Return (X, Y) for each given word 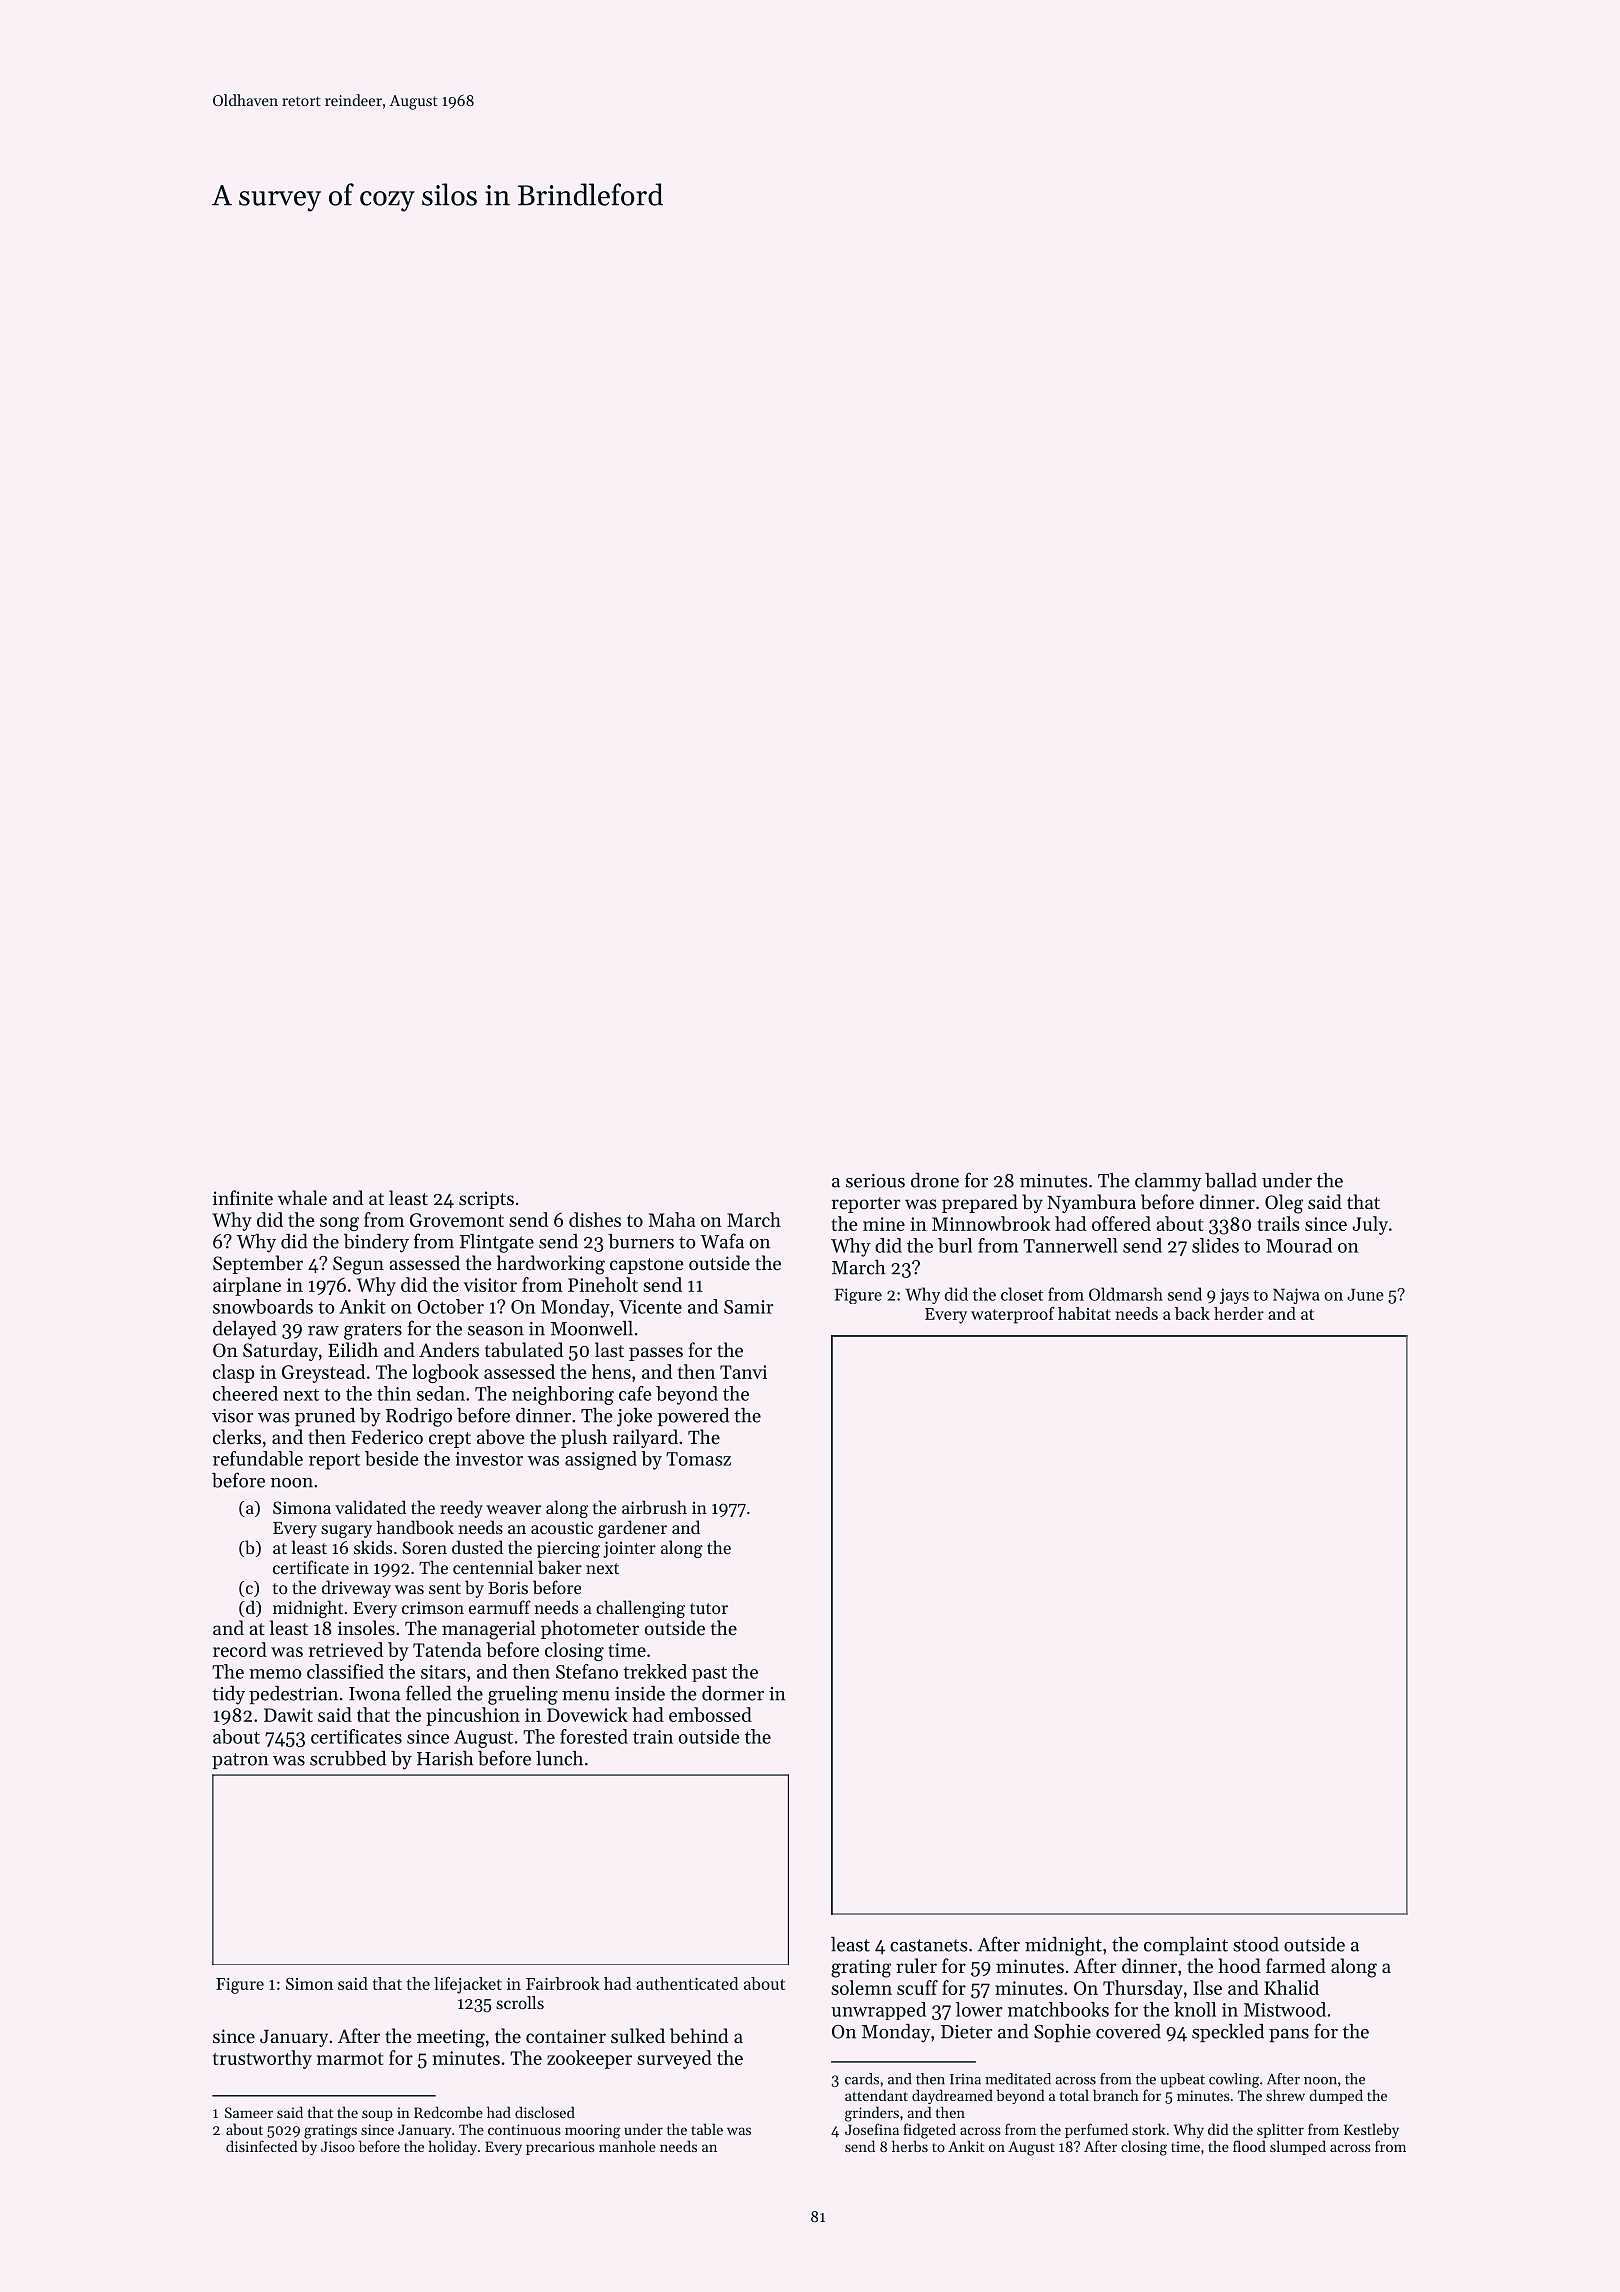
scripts (486, 1200)
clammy (1168, 1182)
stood (1256, 1944)
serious (875, 1181)
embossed (710, 1714)
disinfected (262, 2146)
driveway (356, 1589)
